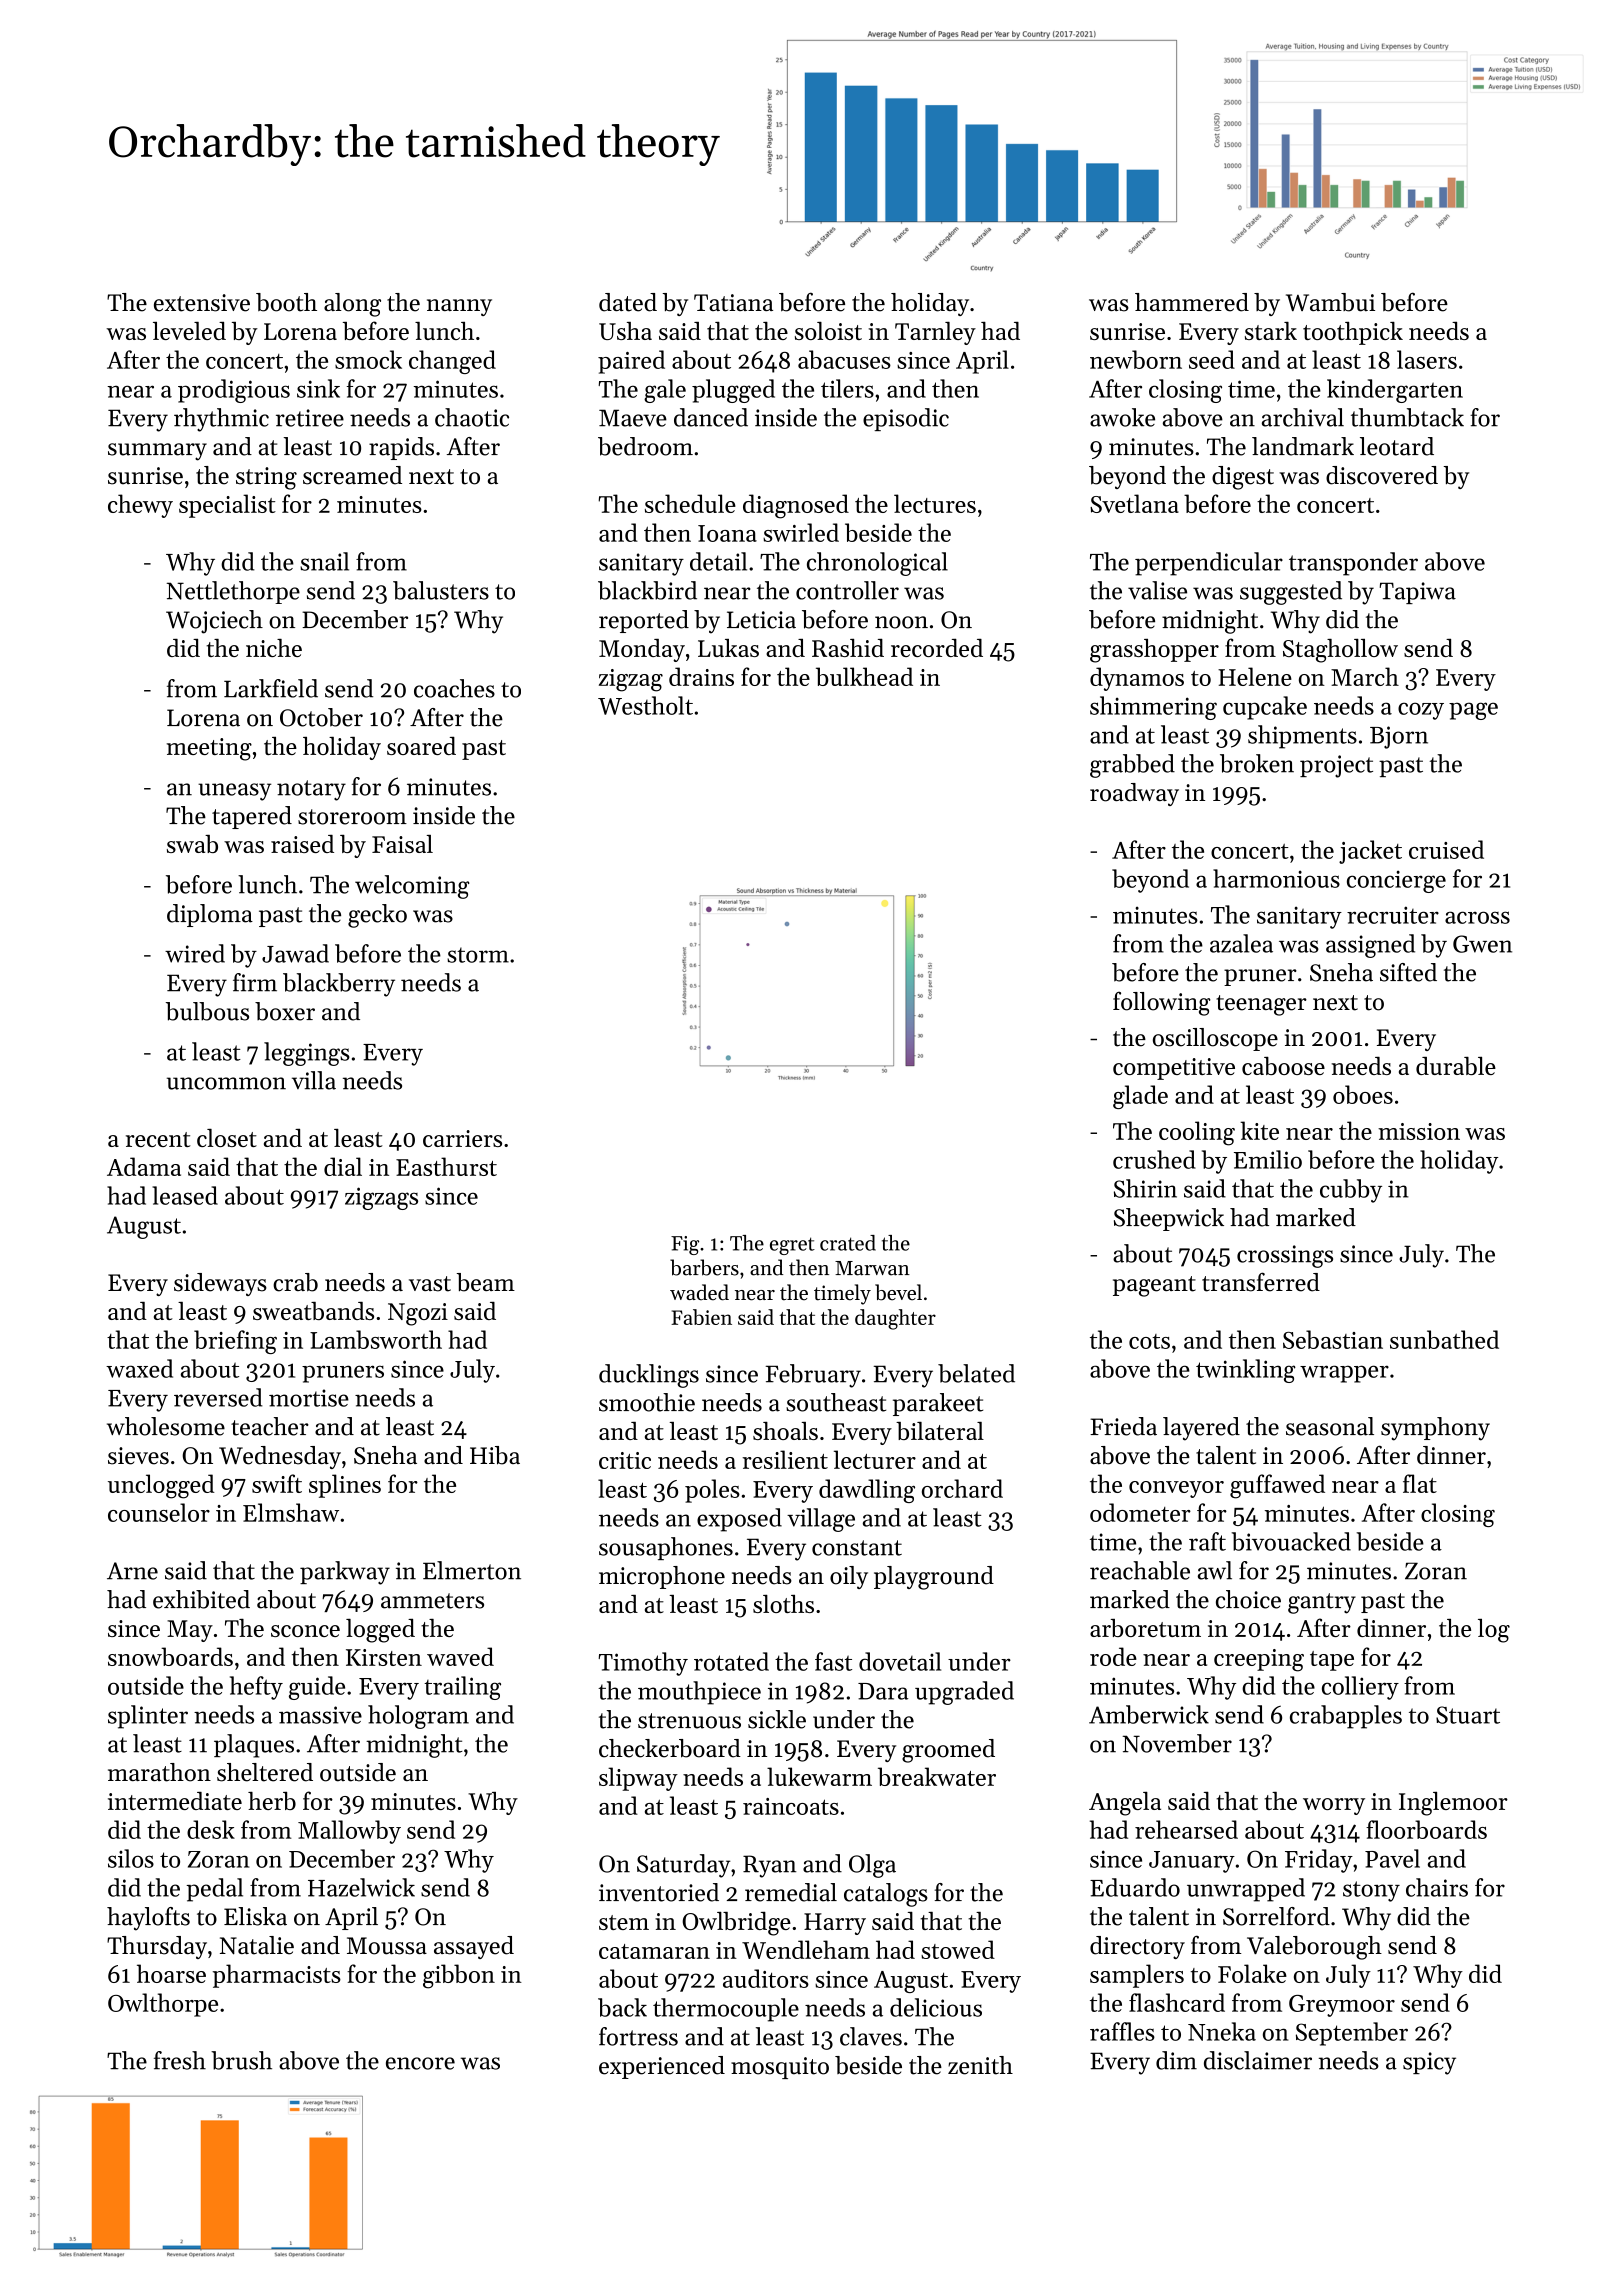  Describe the element at coordinates (462, 1138) in the screenshot. I see `carriers` at that location.
